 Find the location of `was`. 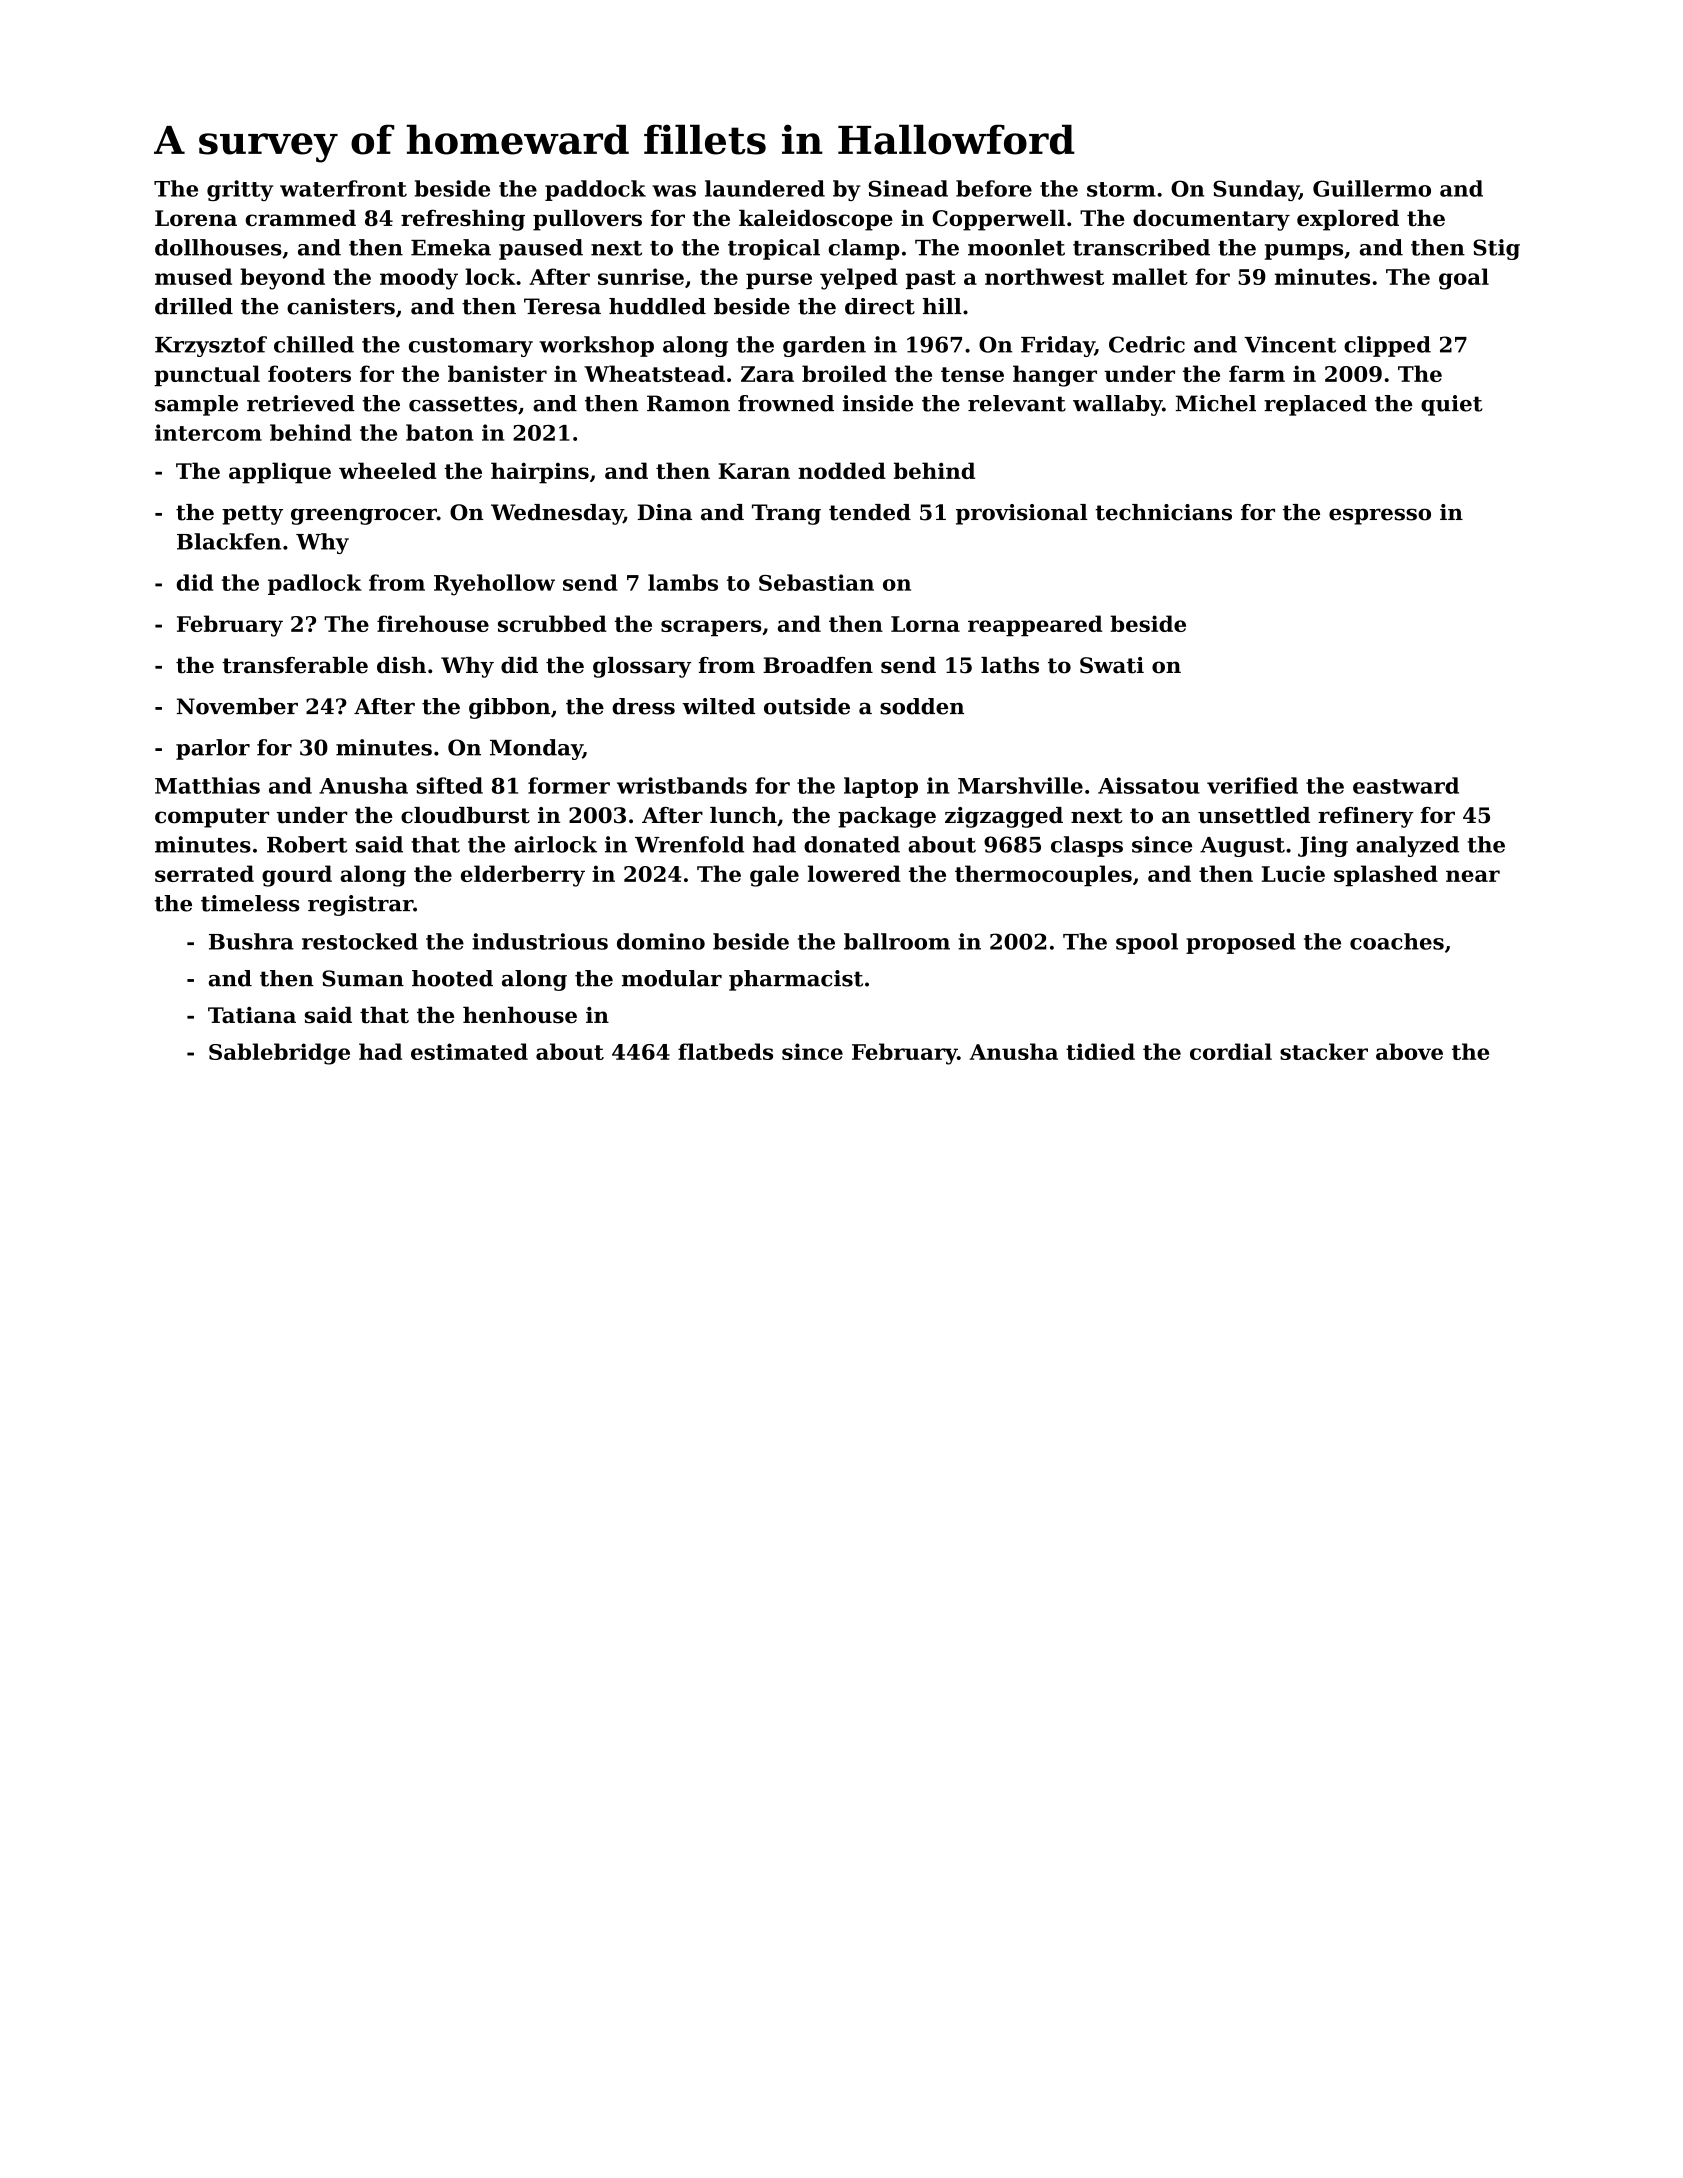

was is located at coordinates (674, 191).
